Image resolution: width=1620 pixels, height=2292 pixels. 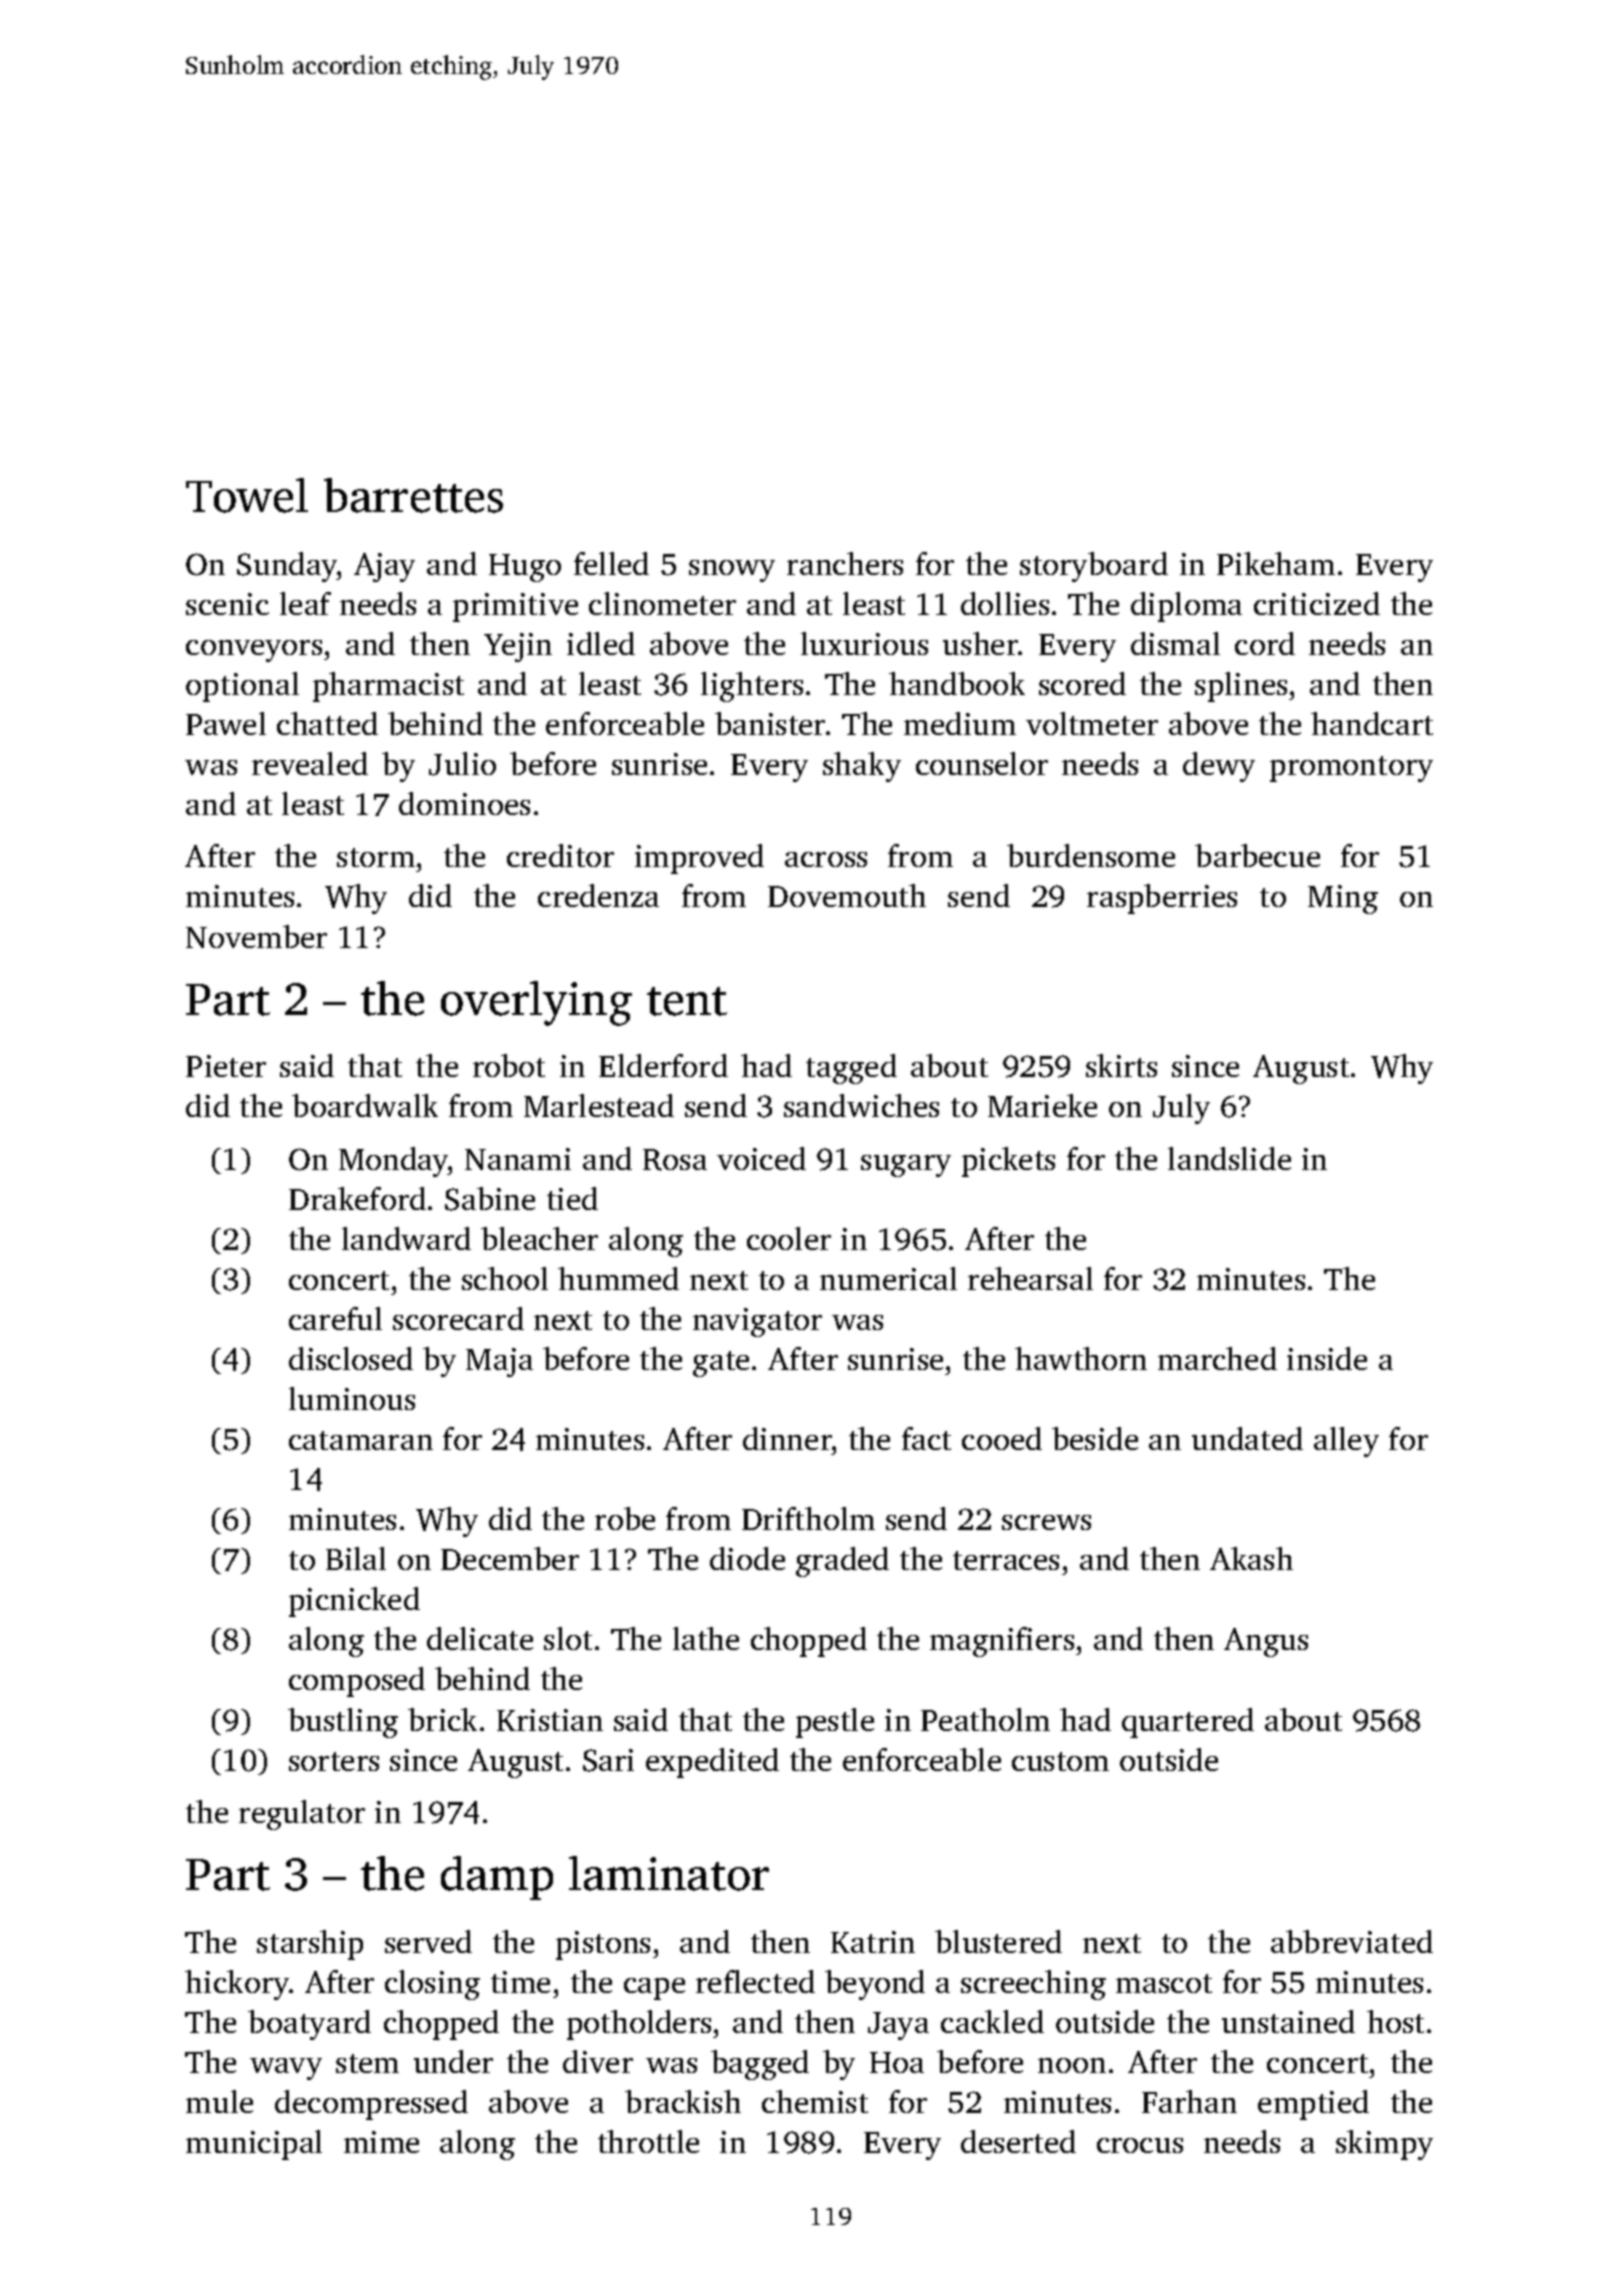 I want to click on alley, so click(x=1346, y=1442).
